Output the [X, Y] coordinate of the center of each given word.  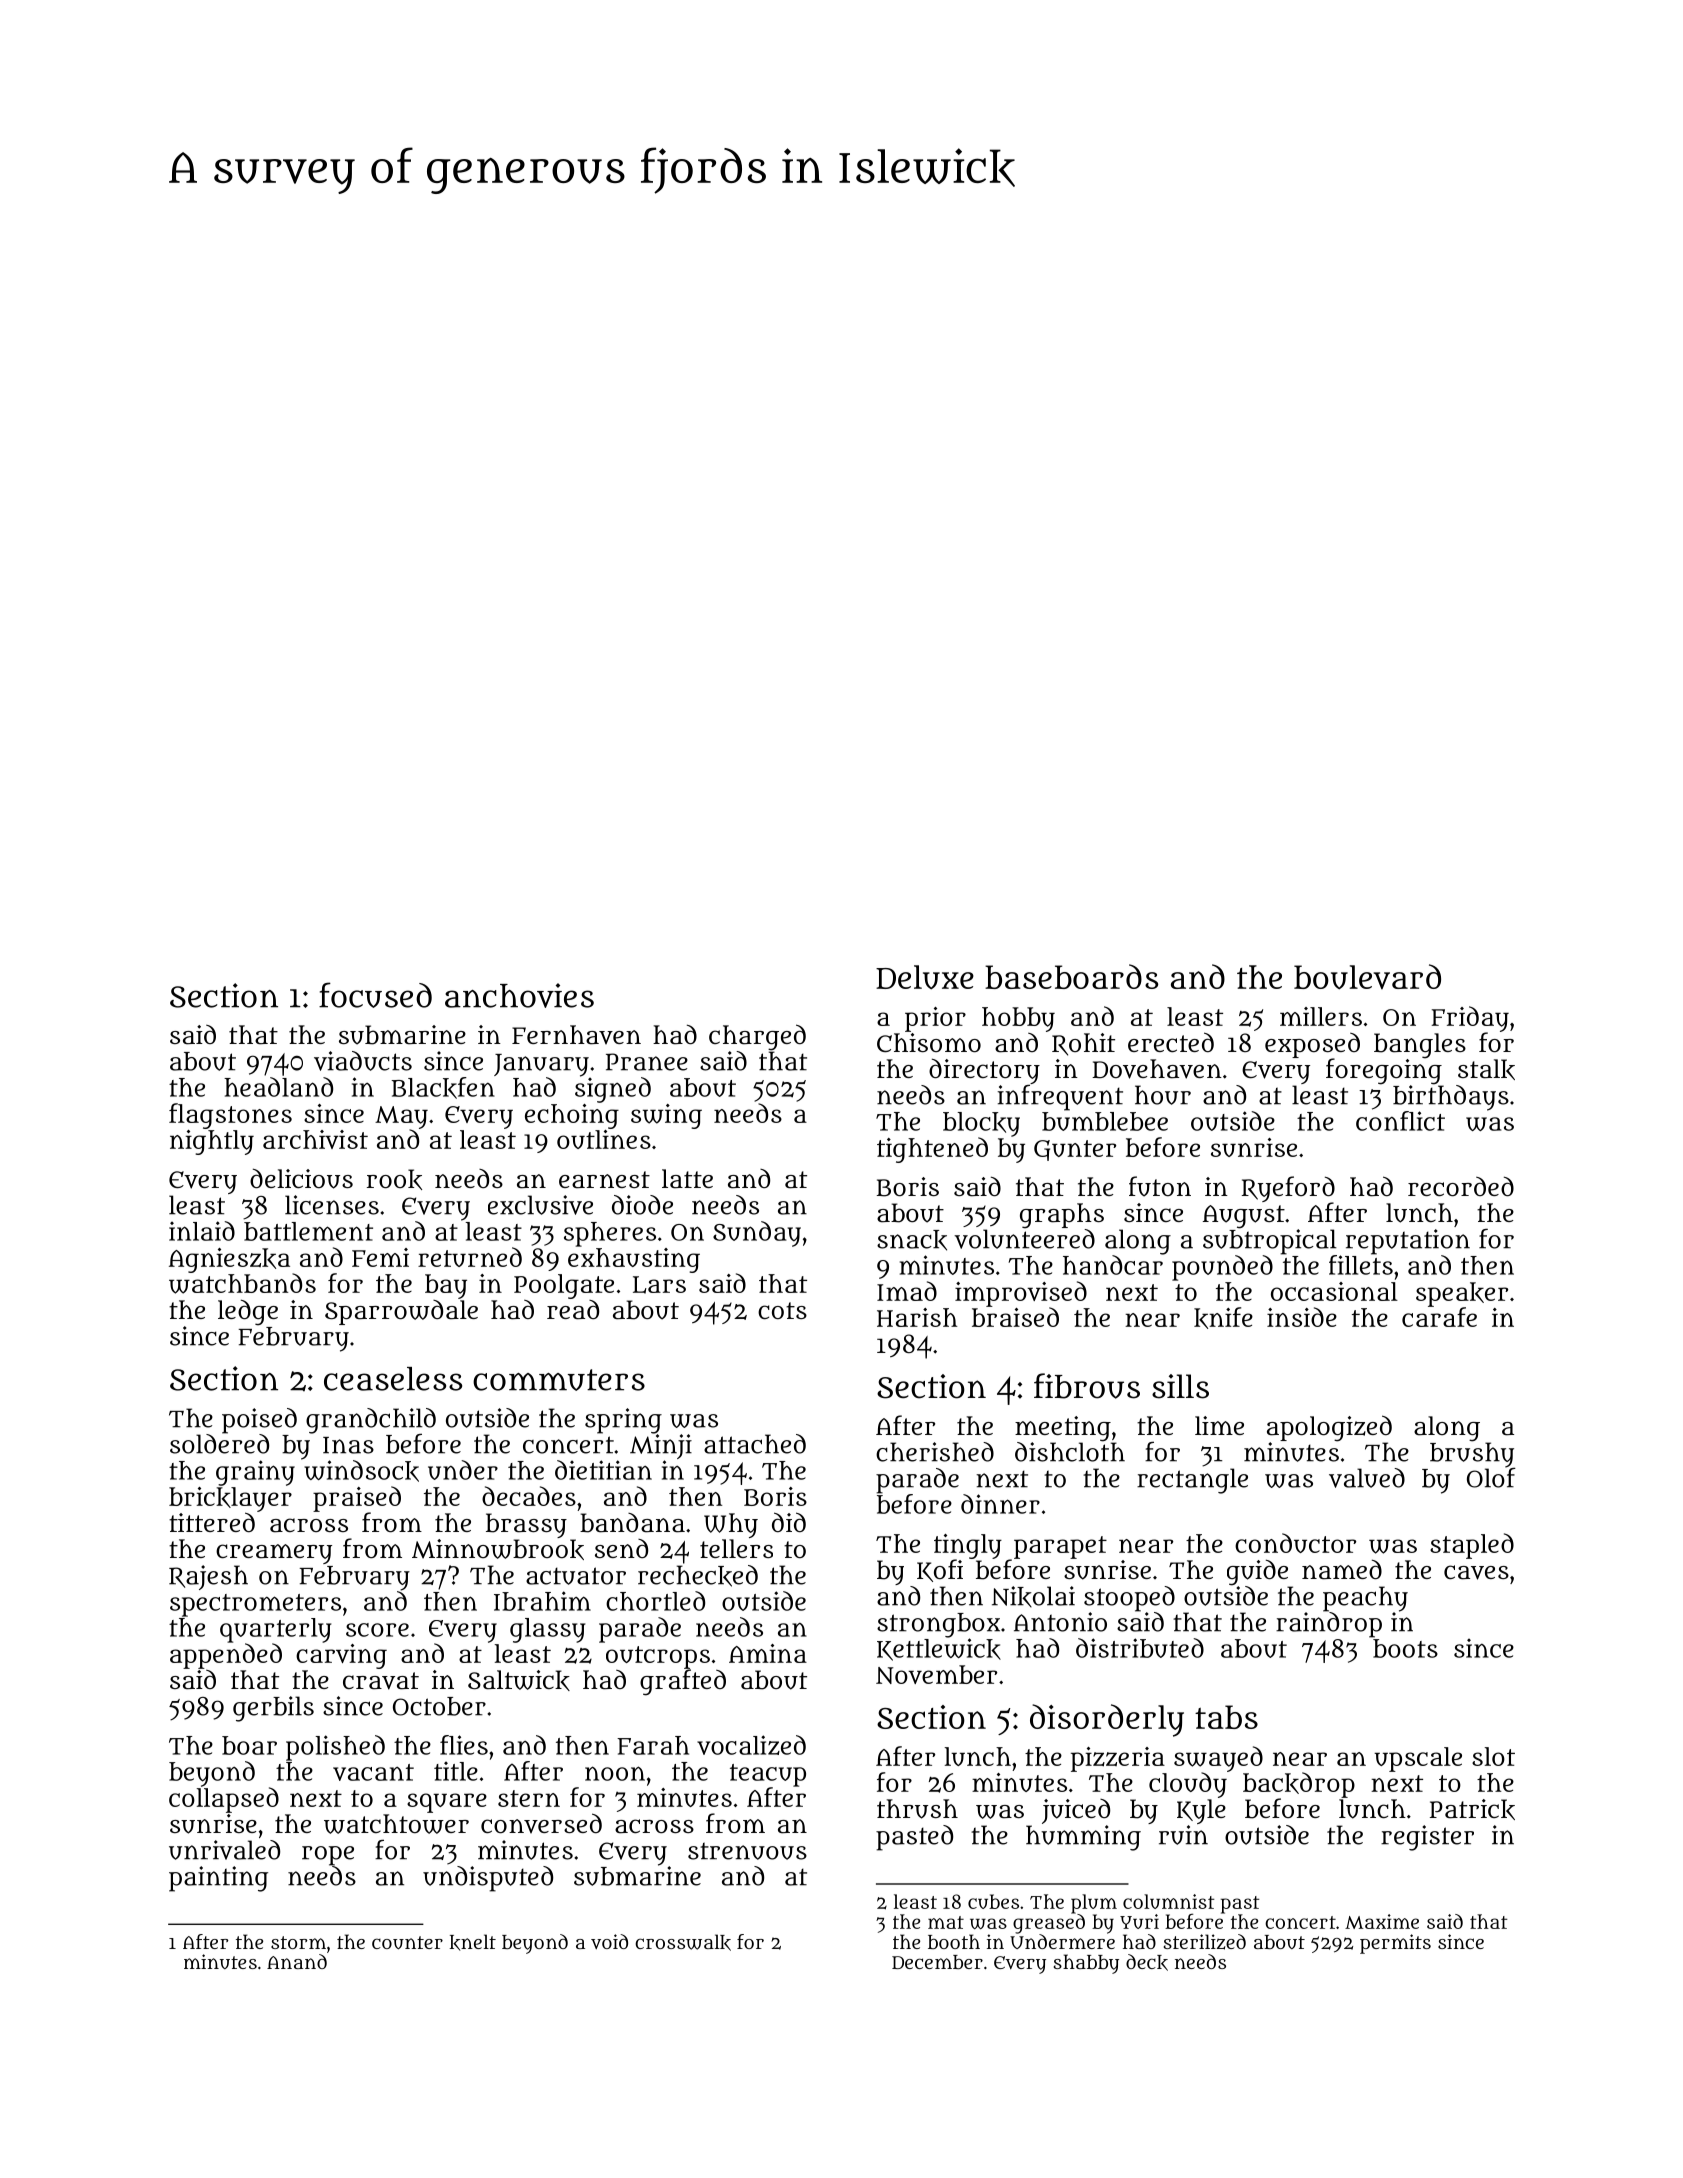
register [1427, 1838]
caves [1476, 1572]
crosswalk [683, 1942]
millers [1321, 1016]
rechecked [698, 1576]
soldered [219, 1444]
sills [1180, 1386]
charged [757, 1037]
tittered [212, 1522]
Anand [297, 1961]
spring [623, 1421]
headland [278, 1087]
